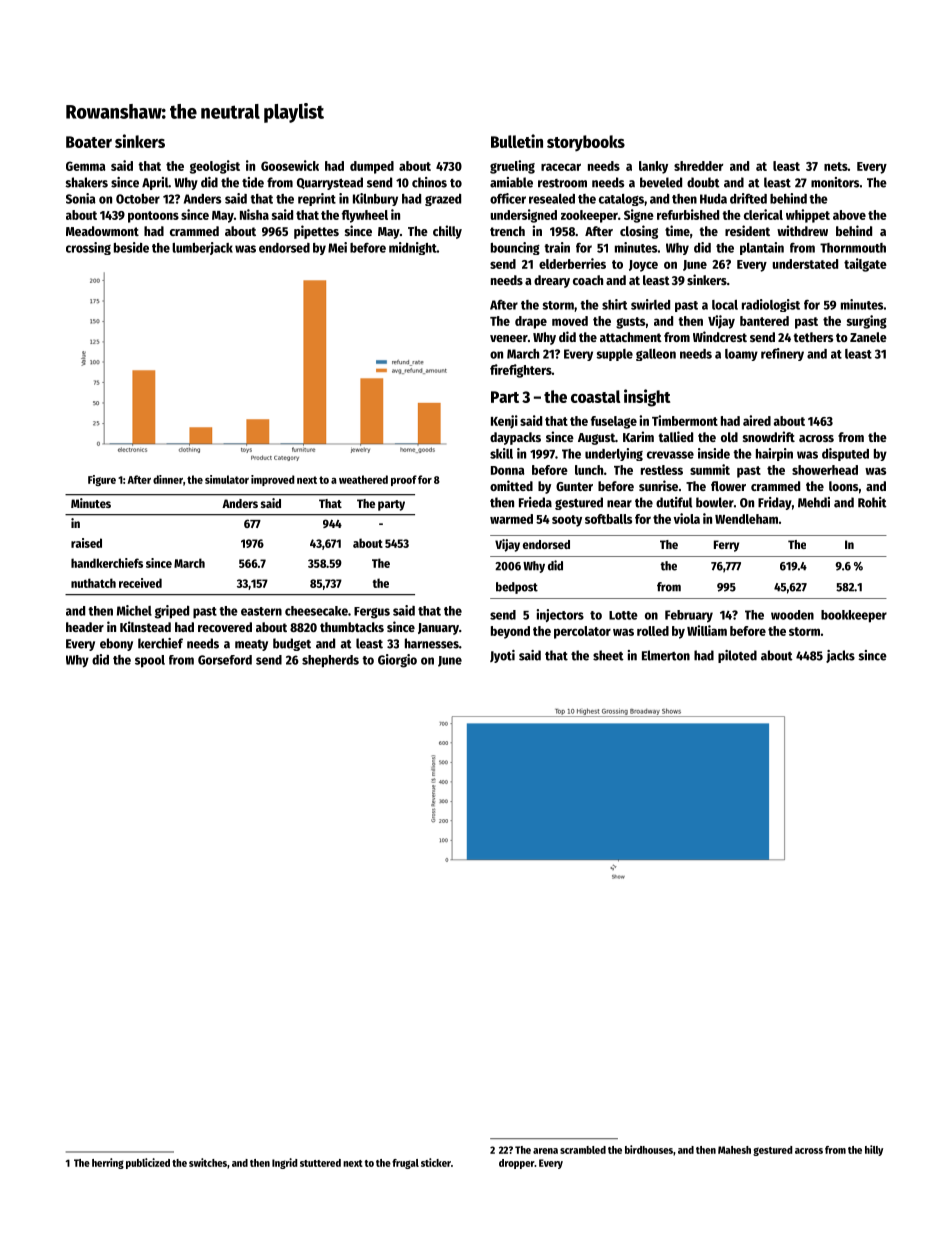 The height and width of the screenshot is (1233, 952). I want to click on herring, so click(108, 1163).
